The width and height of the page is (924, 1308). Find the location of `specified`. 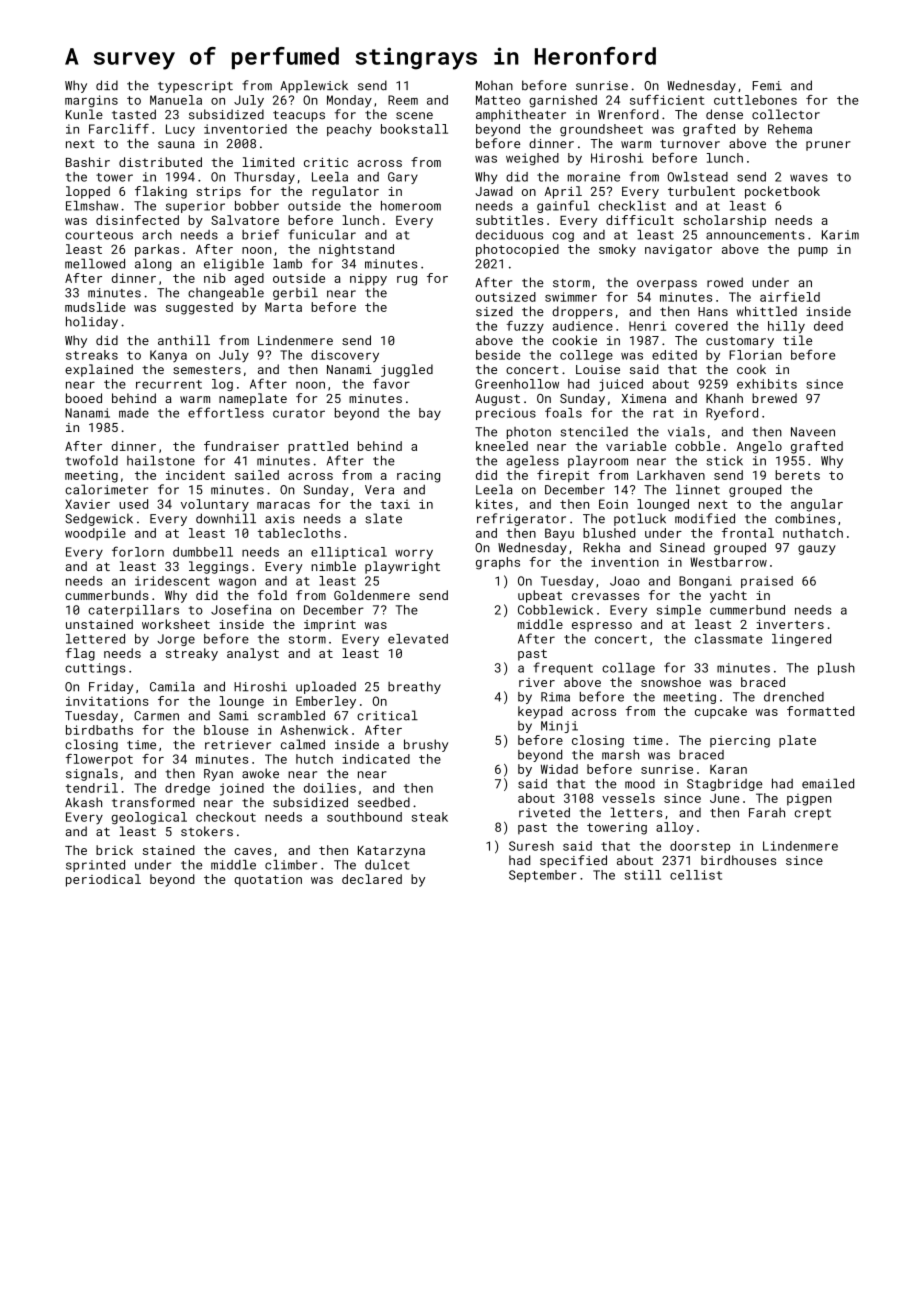

specified is located at coordinates (573, 861).
